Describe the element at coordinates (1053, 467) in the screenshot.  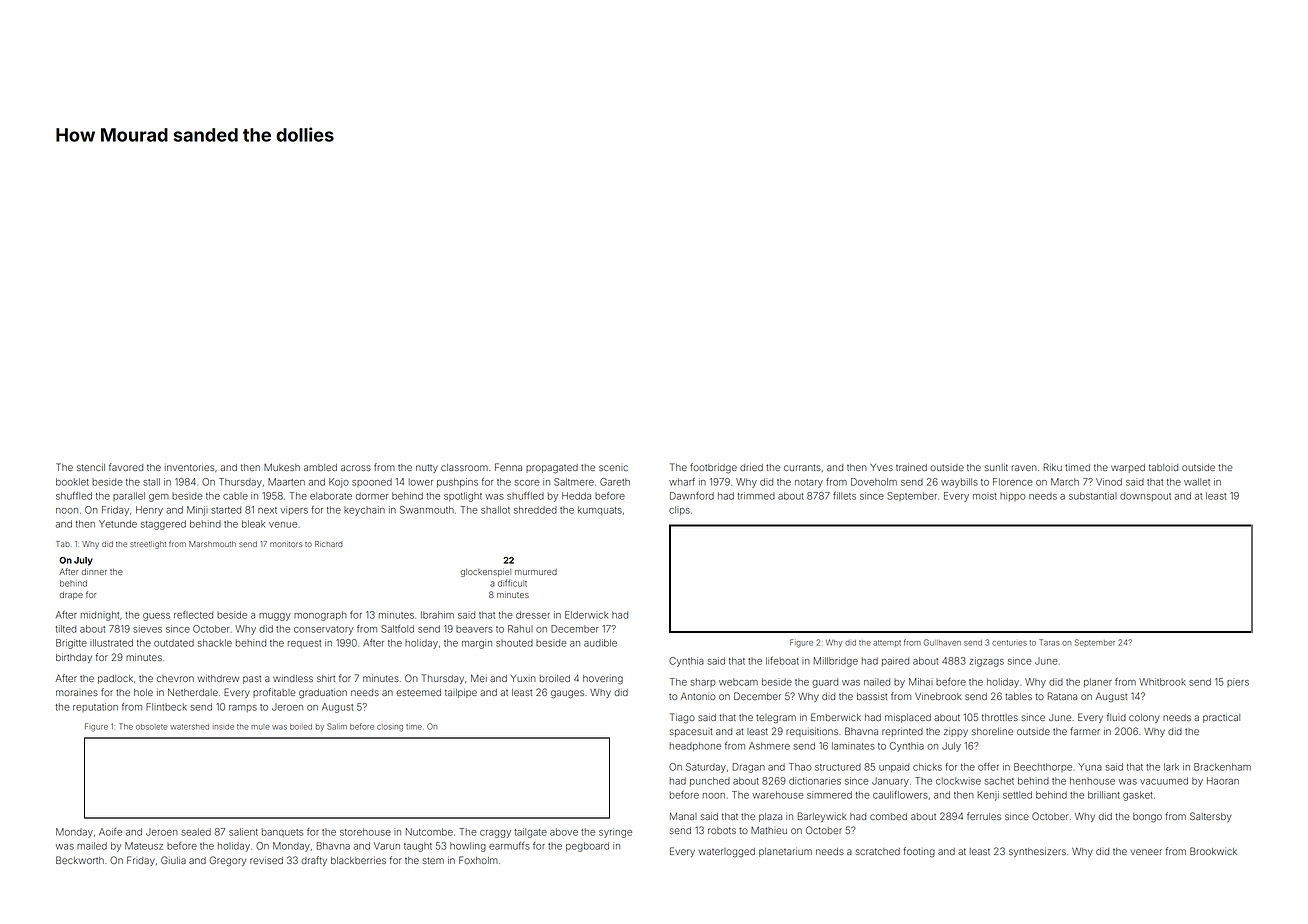
I see `Riku` at that location.
